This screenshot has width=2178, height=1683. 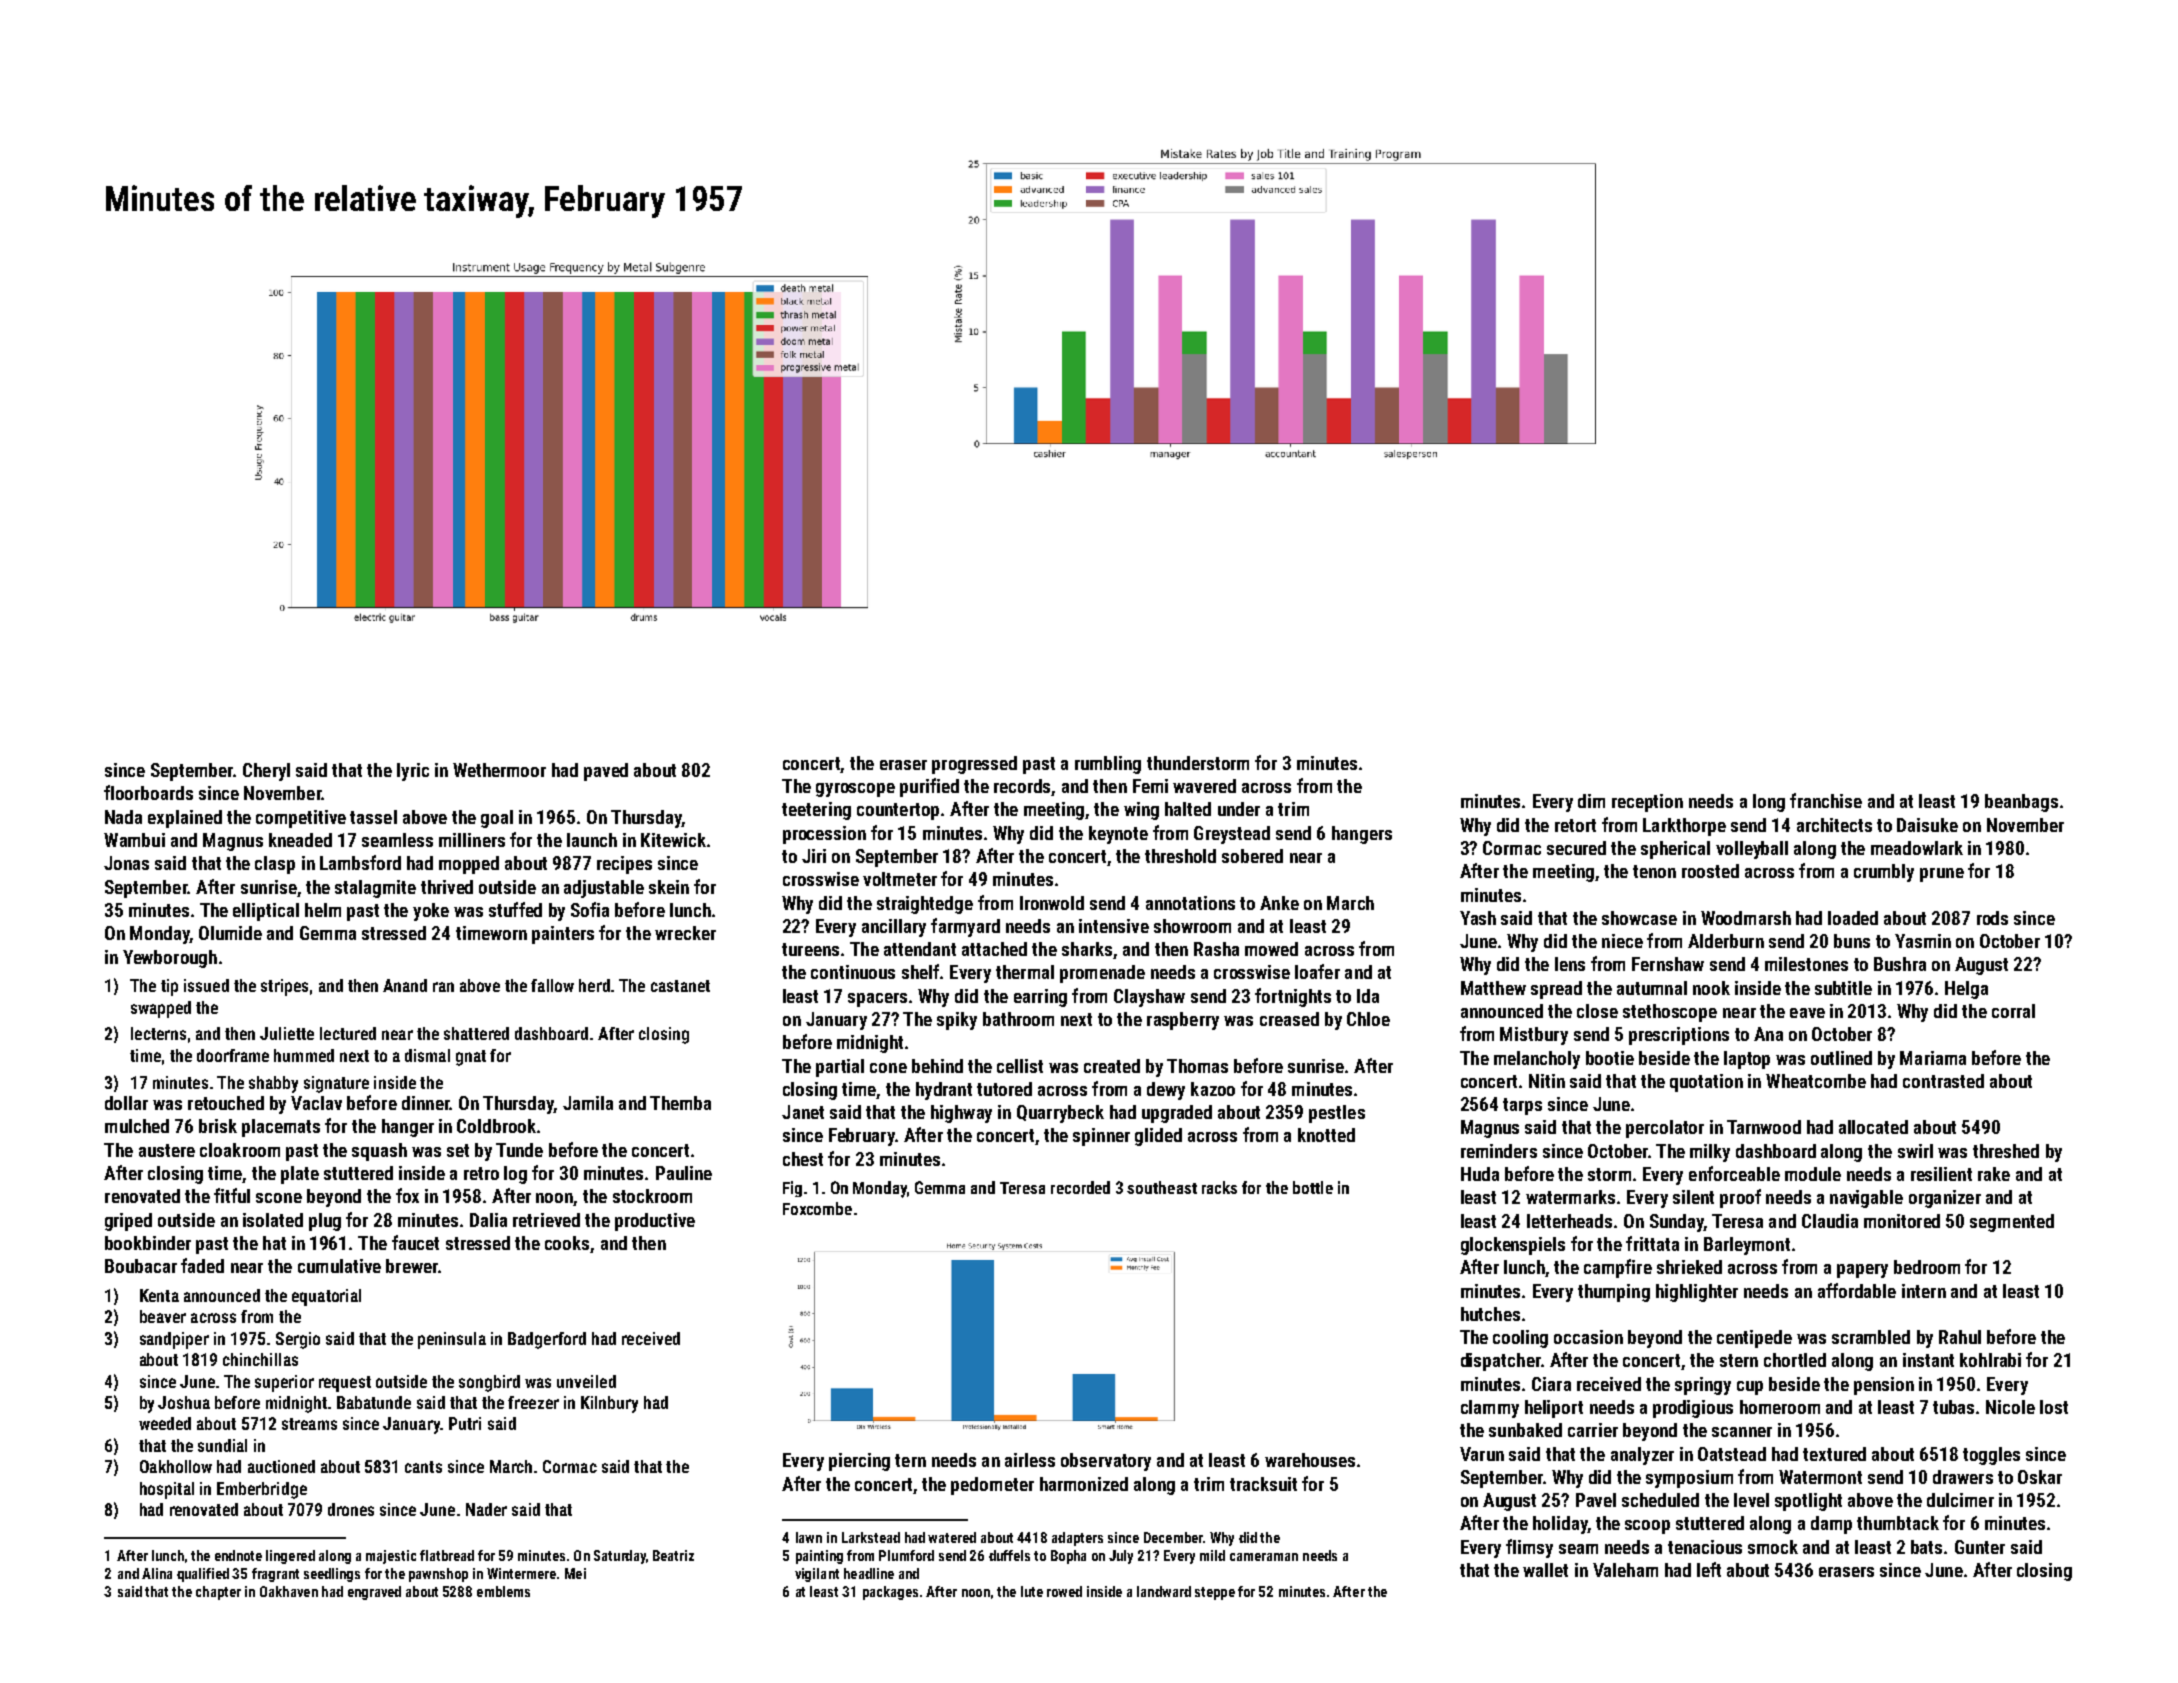 I want to click on rumbling, so click(x=1108, y=765).
